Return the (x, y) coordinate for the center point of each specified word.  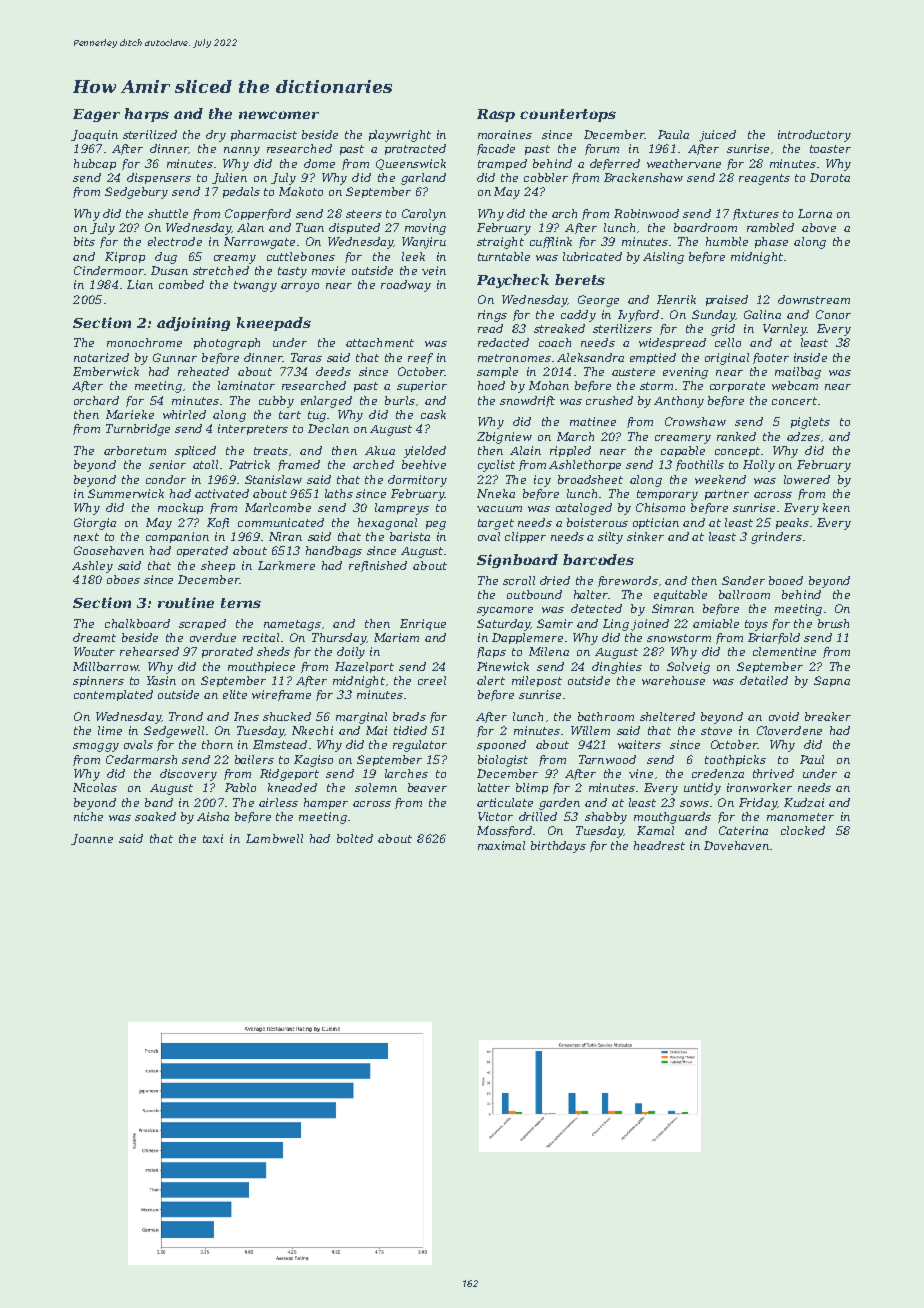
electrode (175, 241)
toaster (830, 149)
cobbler (546, 177)
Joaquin (94, 135)
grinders (776, 538)
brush (833, 623)
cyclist (496, 466)
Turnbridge (138, 430)
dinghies (617, 668)
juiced (717, 136)
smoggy (96, 747)
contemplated (113, 695)
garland (423, 179)
